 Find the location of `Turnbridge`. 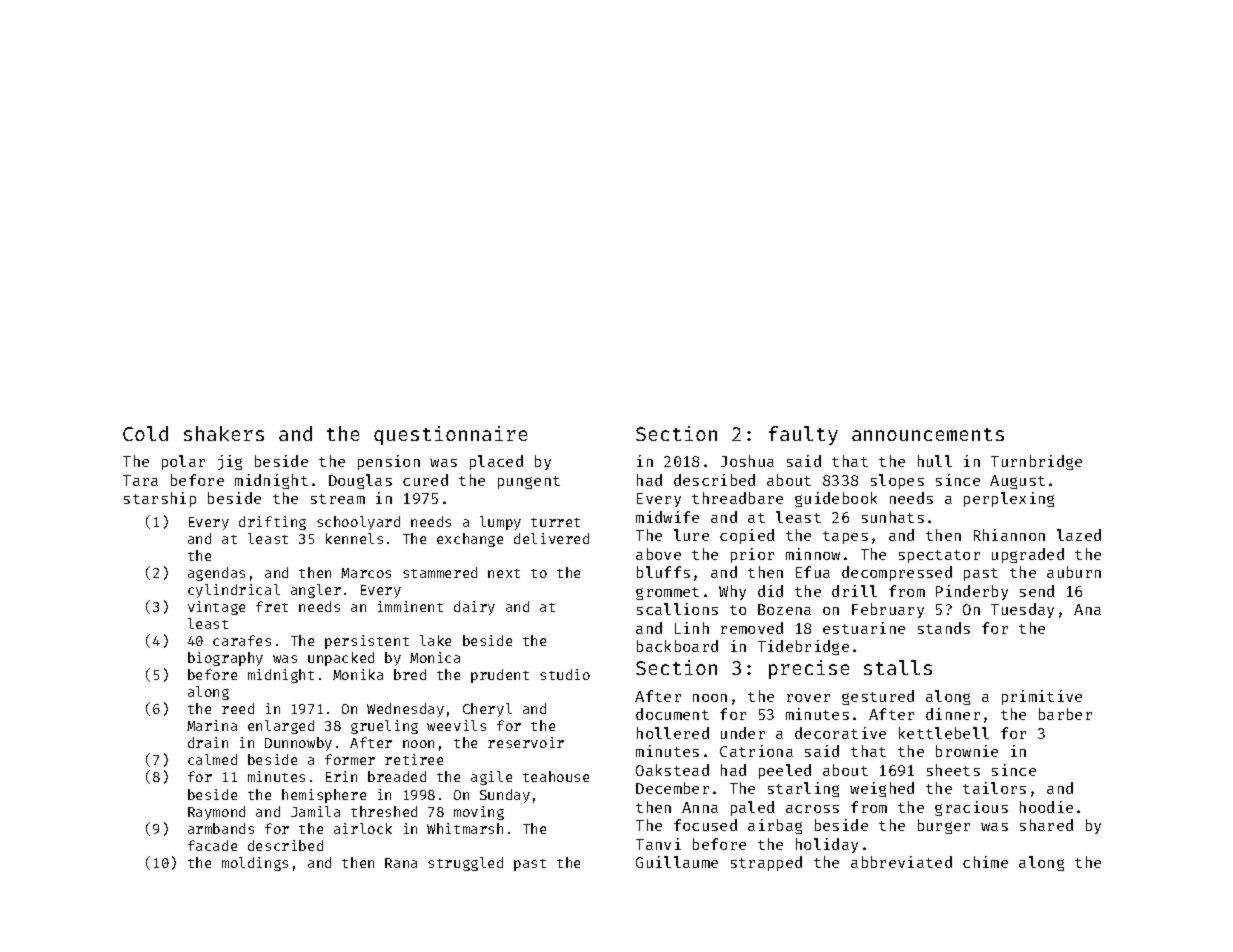

Turnbridge is located at coordinates (1036, 462).
